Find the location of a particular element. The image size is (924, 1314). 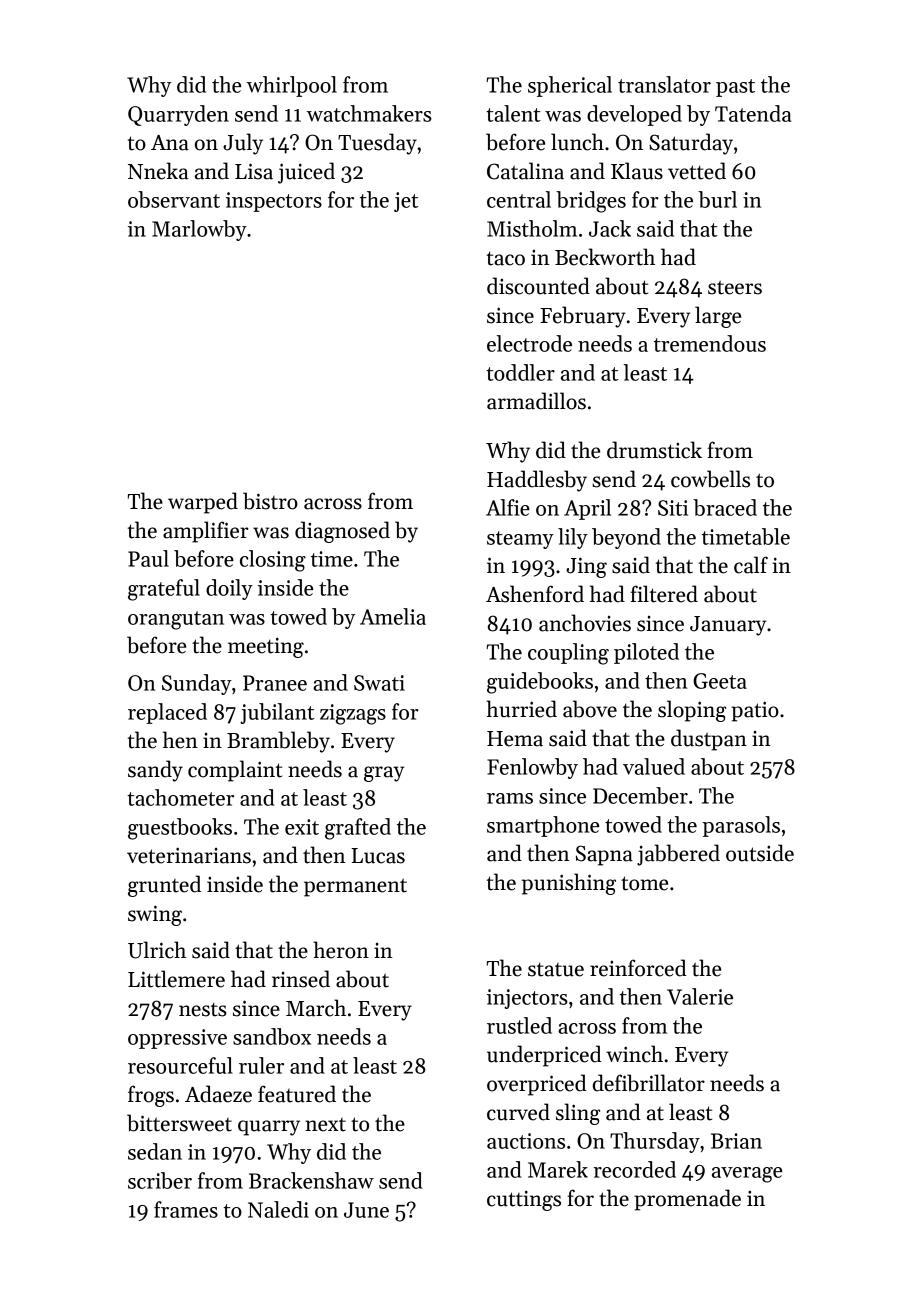

Naledi is located at coordinates (278, 1209).
